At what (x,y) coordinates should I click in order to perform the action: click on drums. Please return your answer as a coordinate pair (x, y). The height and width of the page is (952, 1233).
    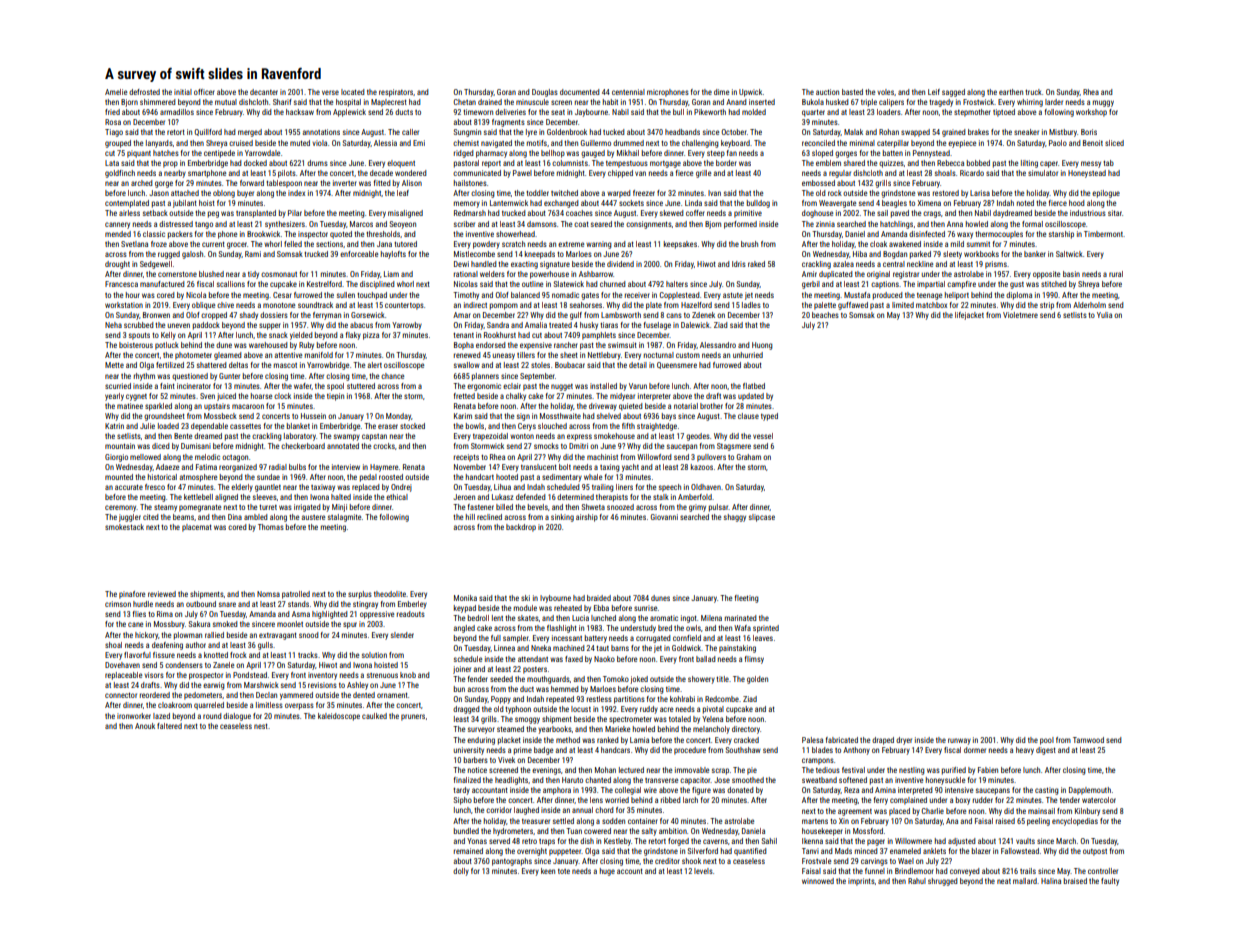
    Looking at the image, I should click on (317, 163).
